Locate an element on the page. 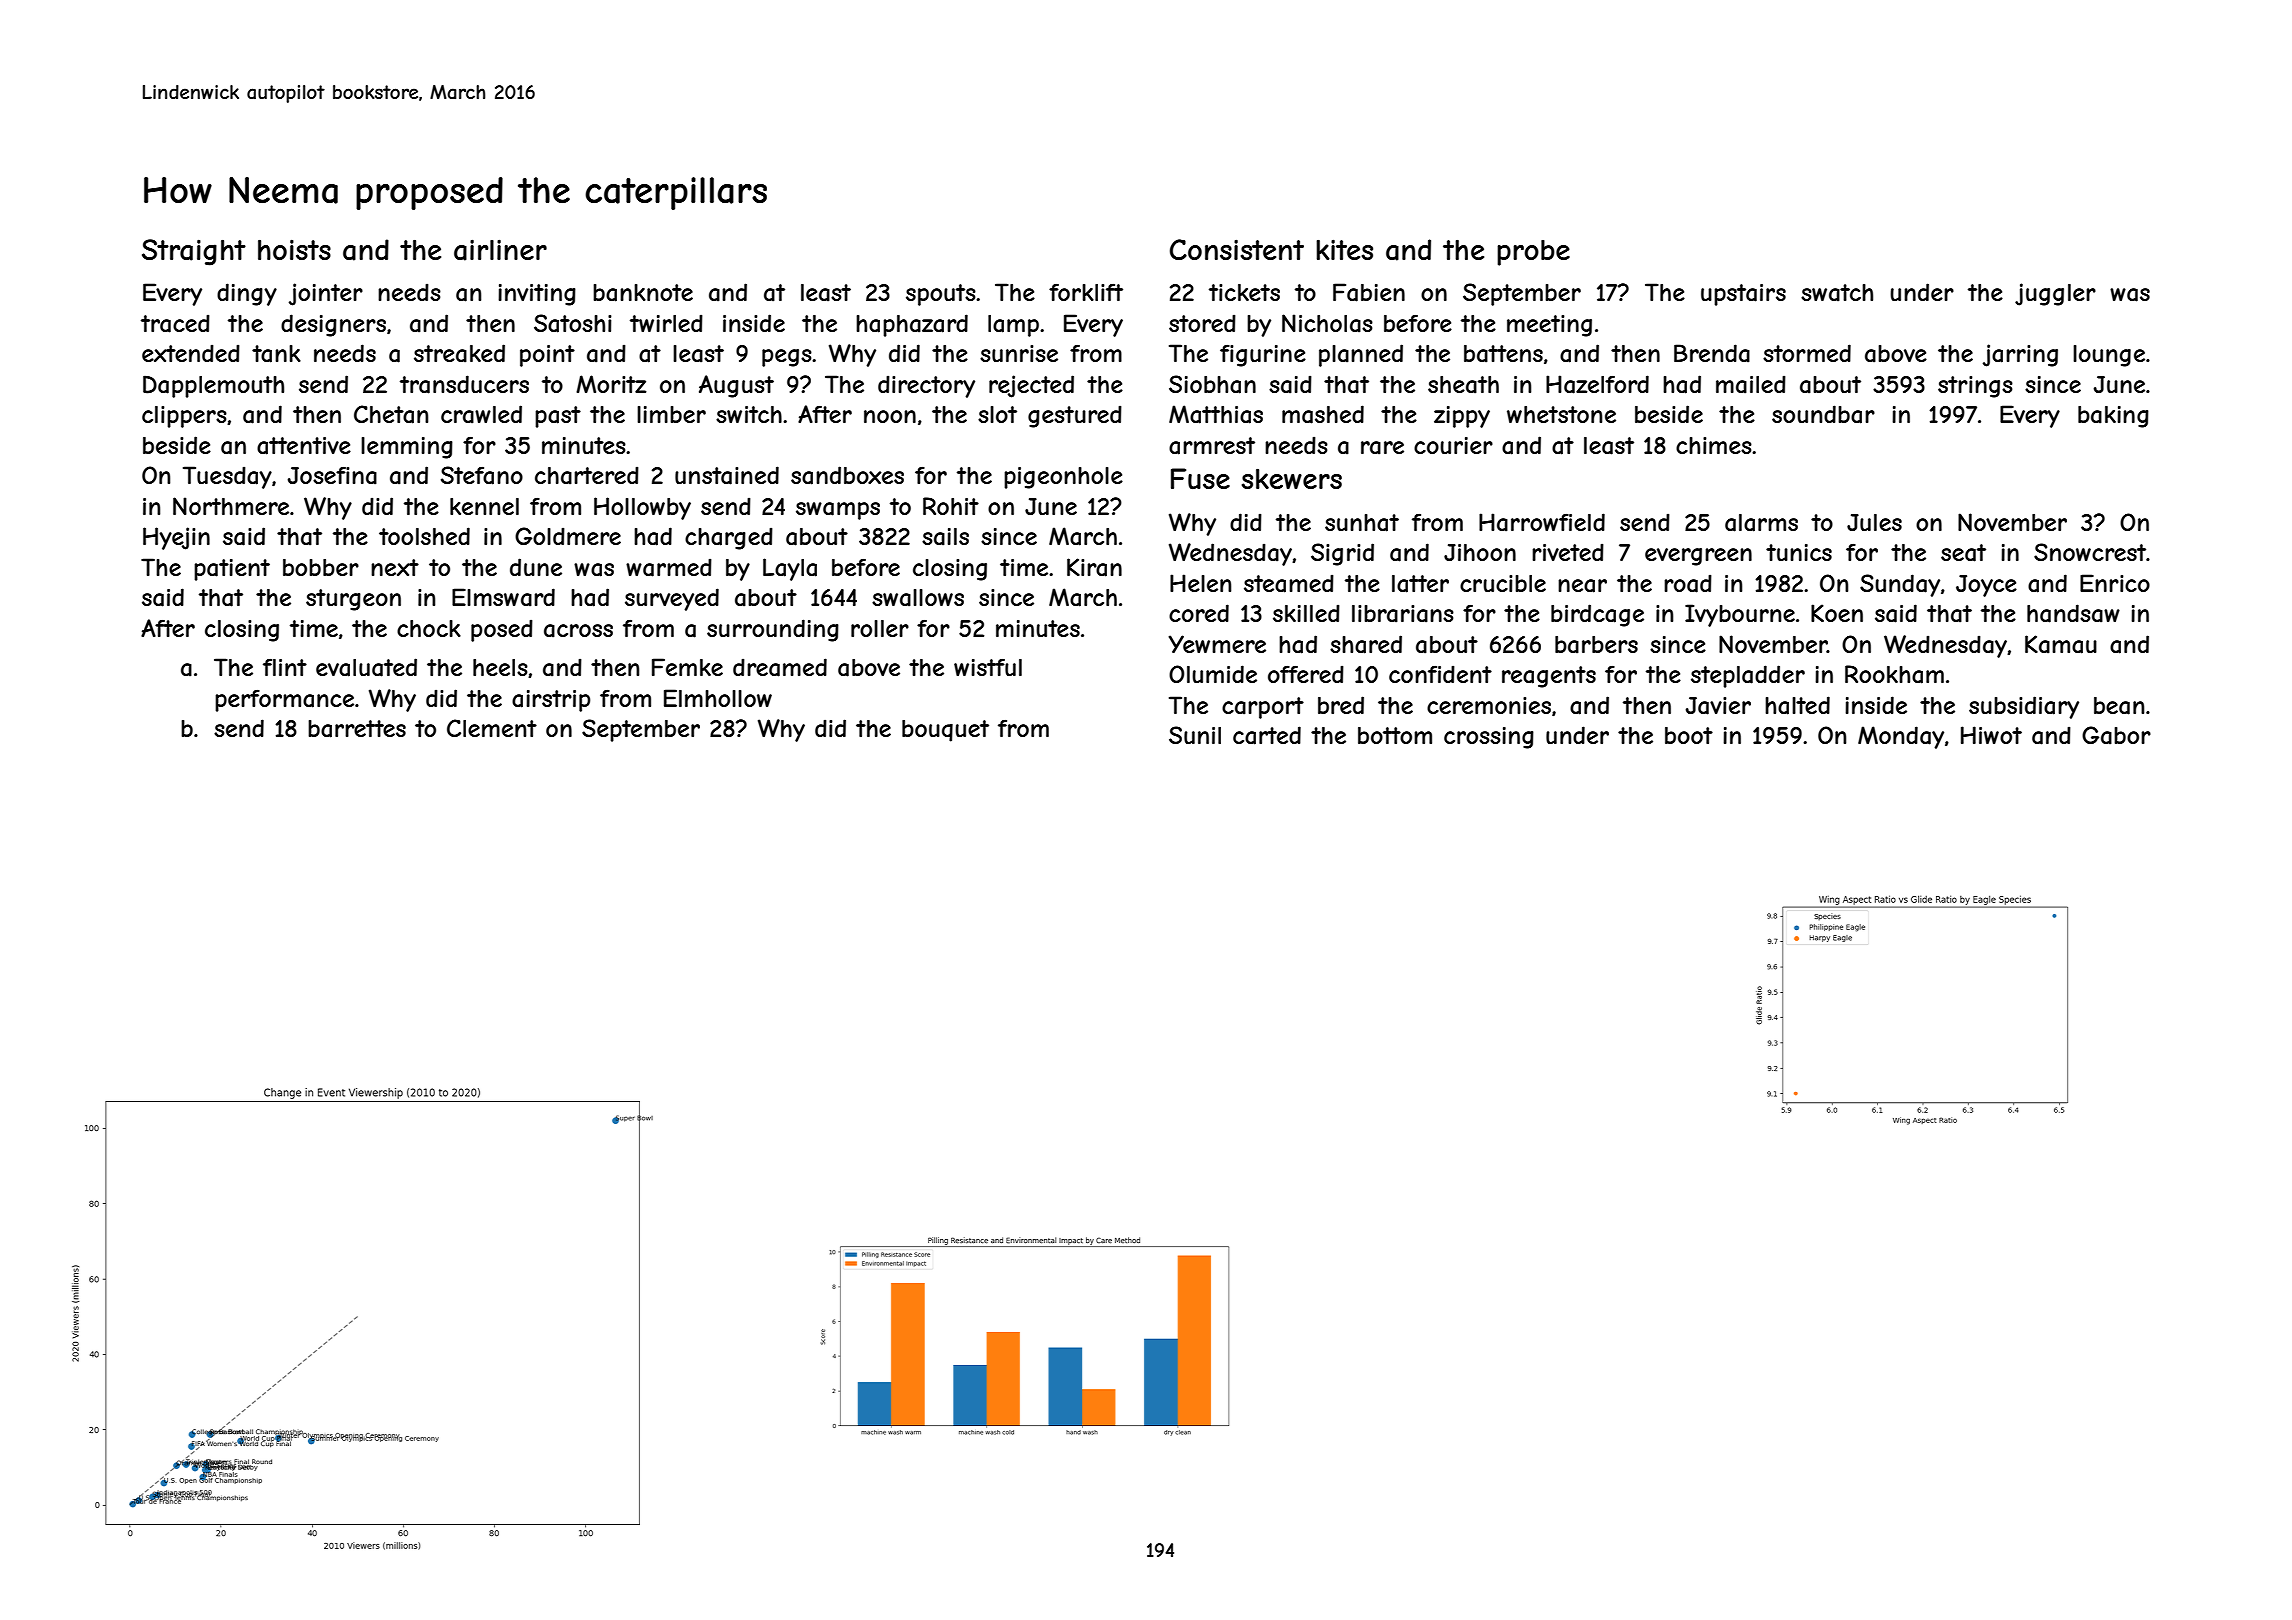 The width and height of the image is (2292, 1620). stormed is located at coordinates (1807, 353).
